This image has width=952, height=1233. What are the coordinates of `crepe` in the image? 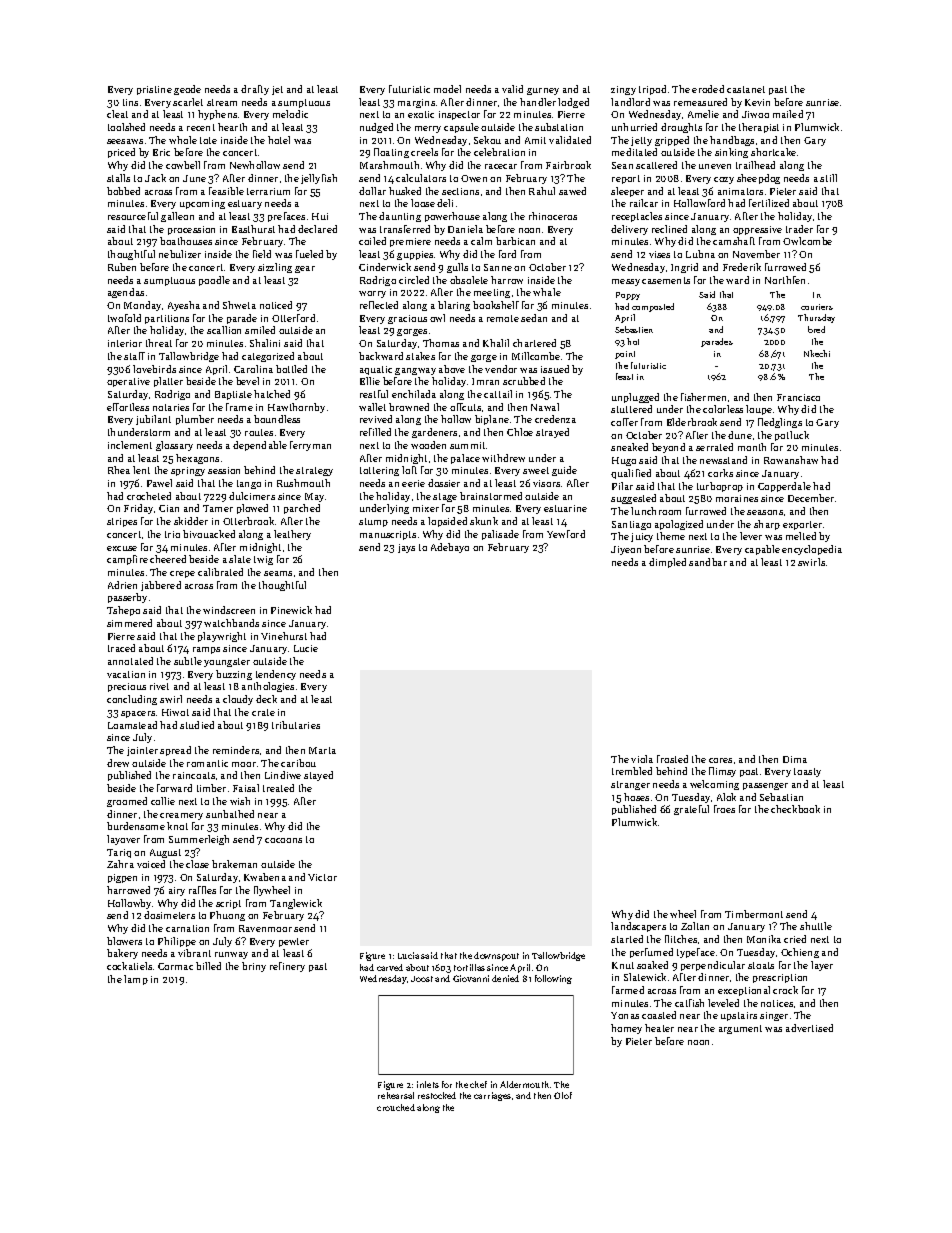 It's located at (182, 574).
